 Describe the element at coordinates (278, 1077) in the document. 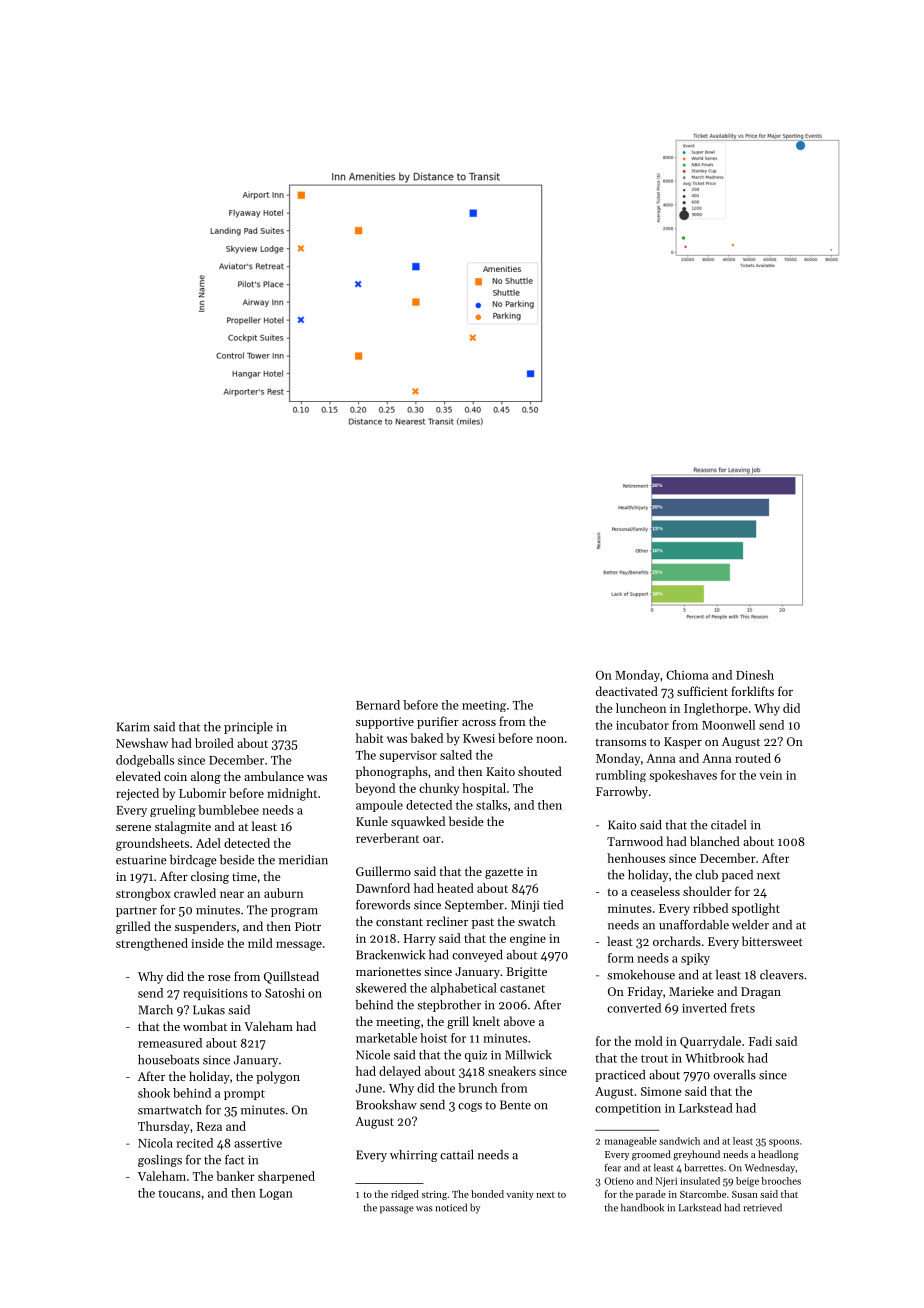

I see `polygon` at that location.
